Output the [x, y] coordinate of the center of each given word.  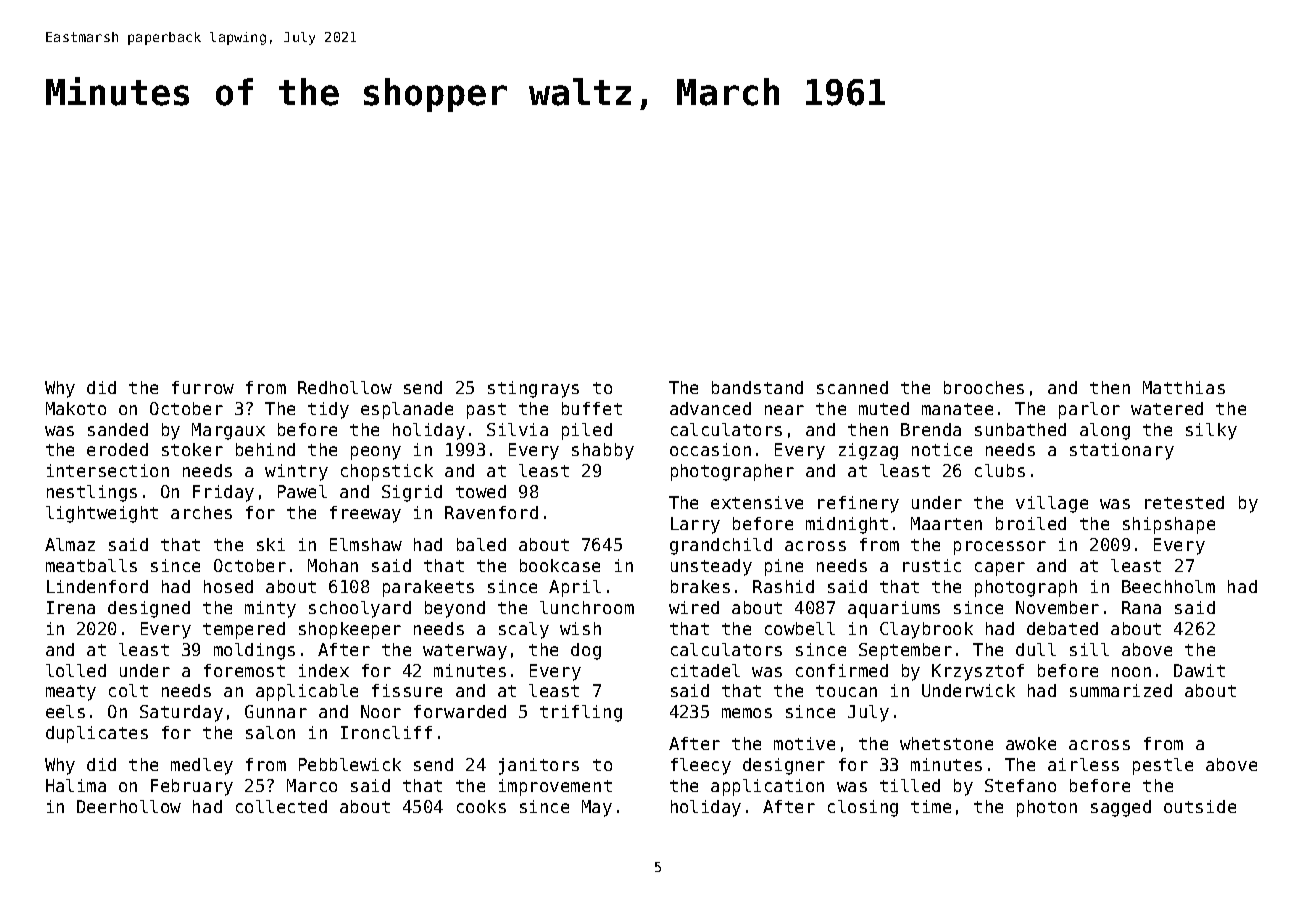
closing [863, 808]
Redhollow [345, 387]
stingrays [533, 389]
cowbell [800, 628]
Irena [71, 607]
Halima [76, 785]
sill [1089, 649]
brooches [984, 387]
